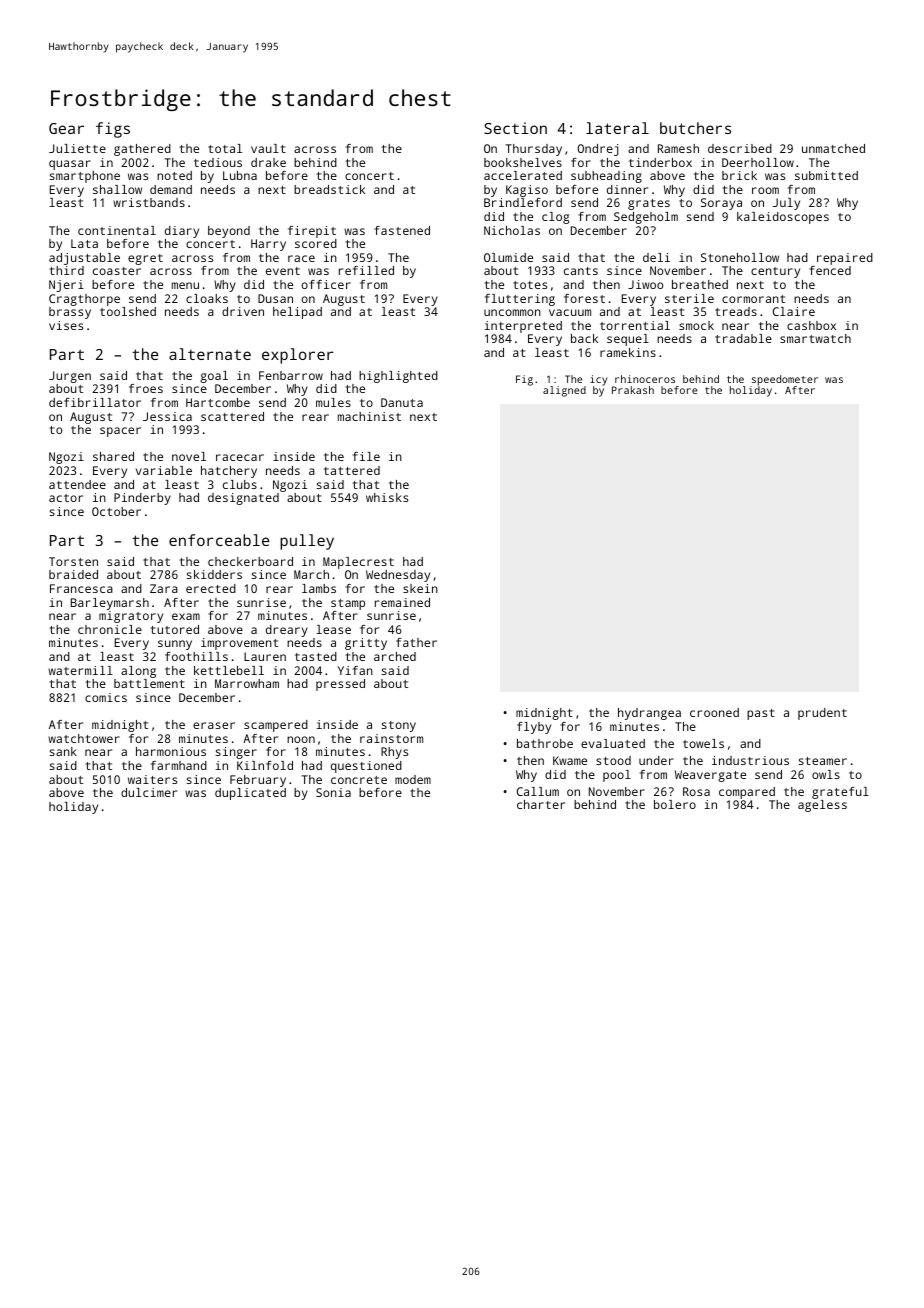 This screenshot has width=924, height=1308. What do you see at coordinates (268, 148) in the screenshot?
I see `vault` at bounding box center [268, 148].
